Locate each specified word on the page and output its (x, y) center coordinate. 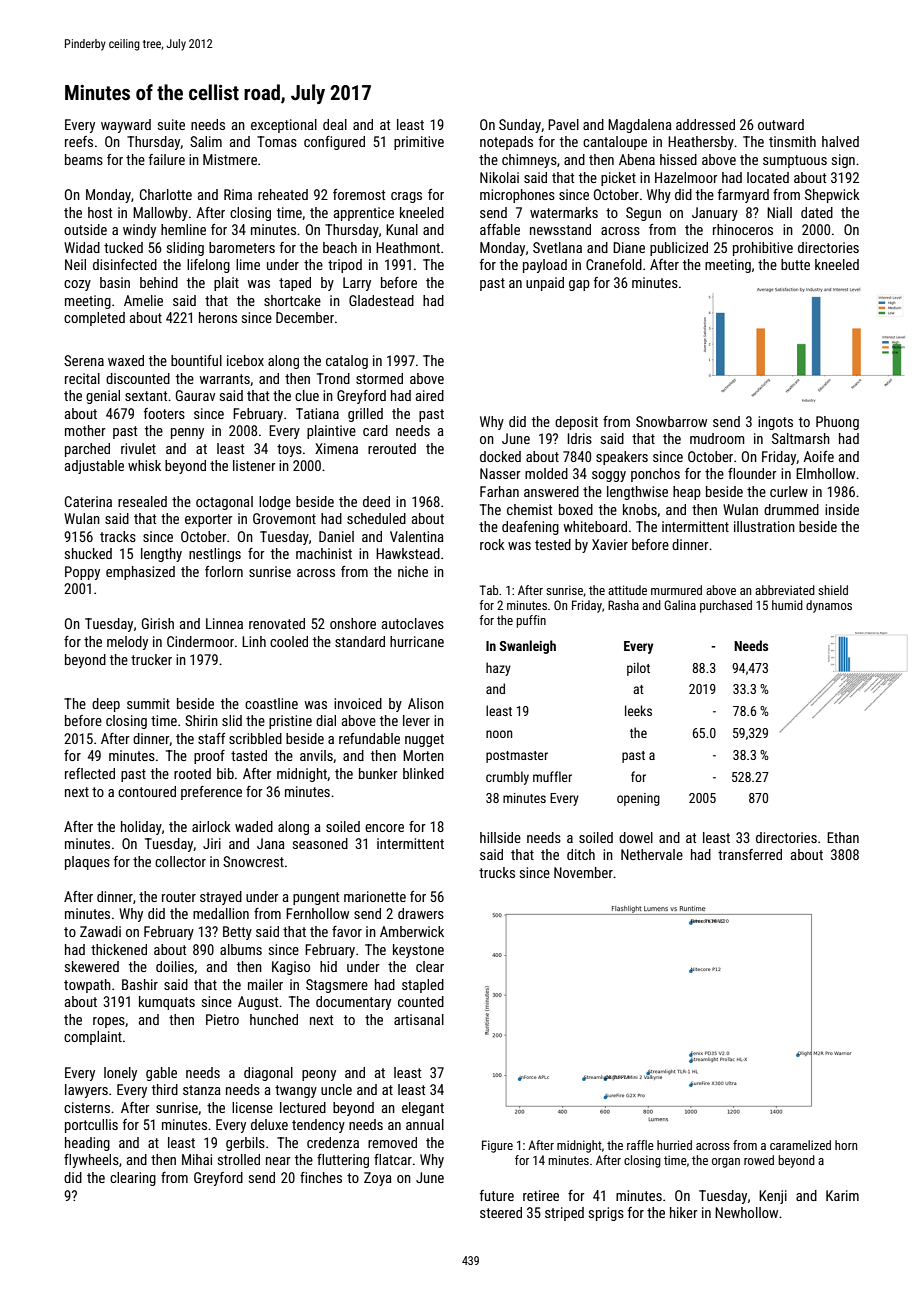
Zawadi (100, 931)
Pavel (563, 124)
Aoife (818, 456)
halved (840, 141)
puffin (531, 621)
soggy (609, 476)
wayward (126, 126)
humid (787, 605)
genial (103, 397)
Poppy (82, 573)
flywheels (91, 1161)
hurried (674, 1145)
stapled (423, 986)
